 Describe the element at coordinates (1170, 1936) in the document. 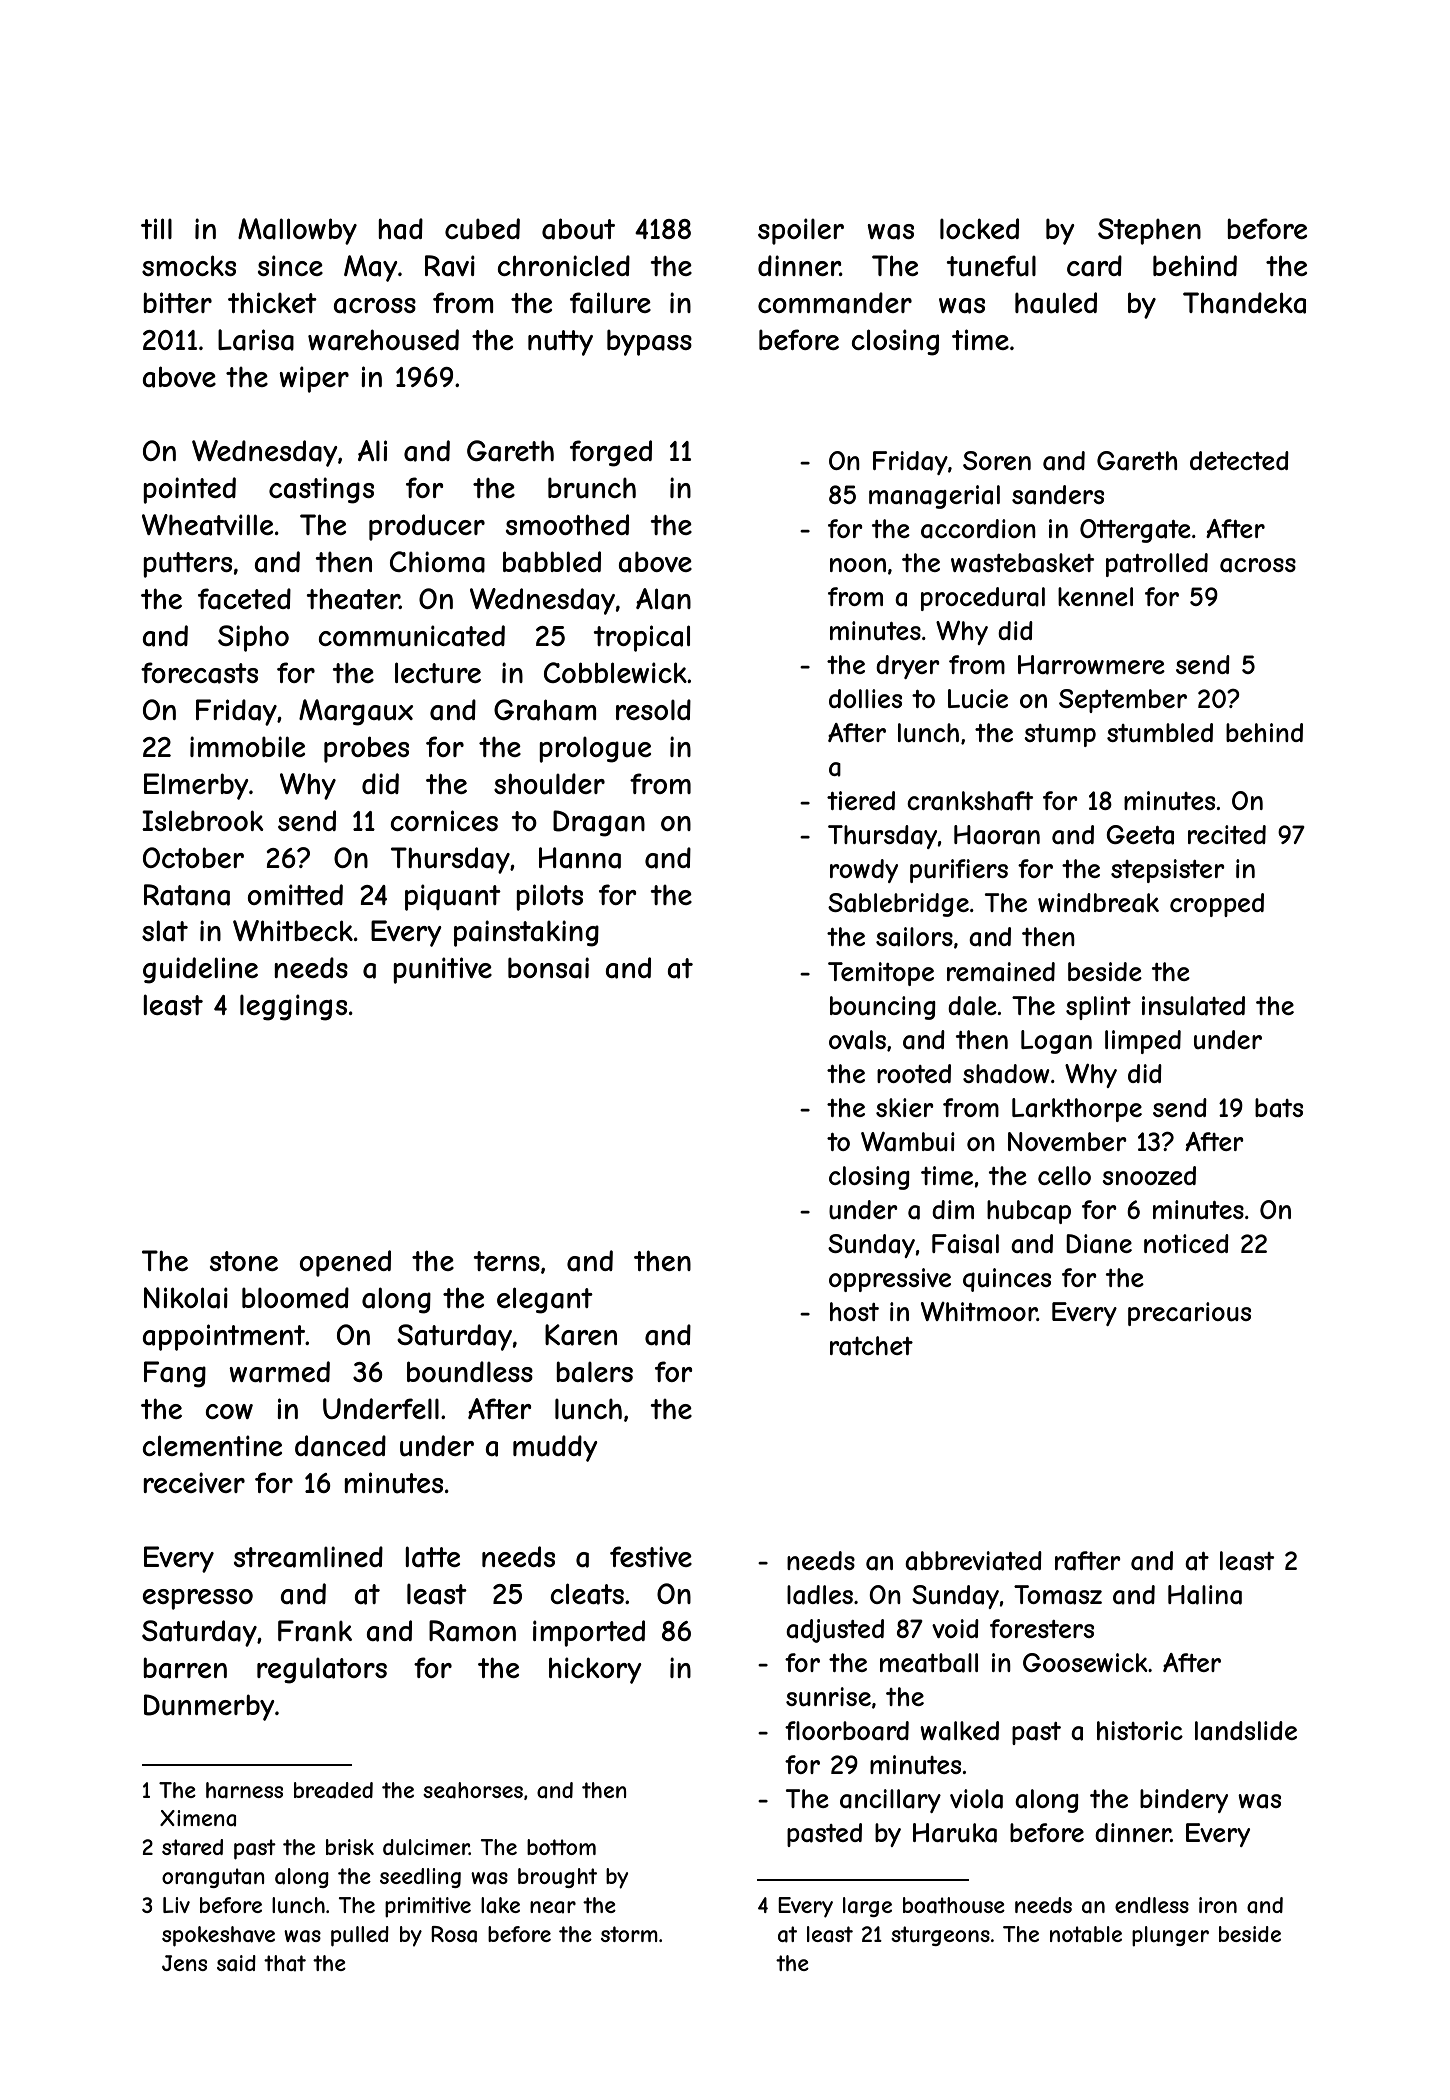

I see `plunger` at that location.
